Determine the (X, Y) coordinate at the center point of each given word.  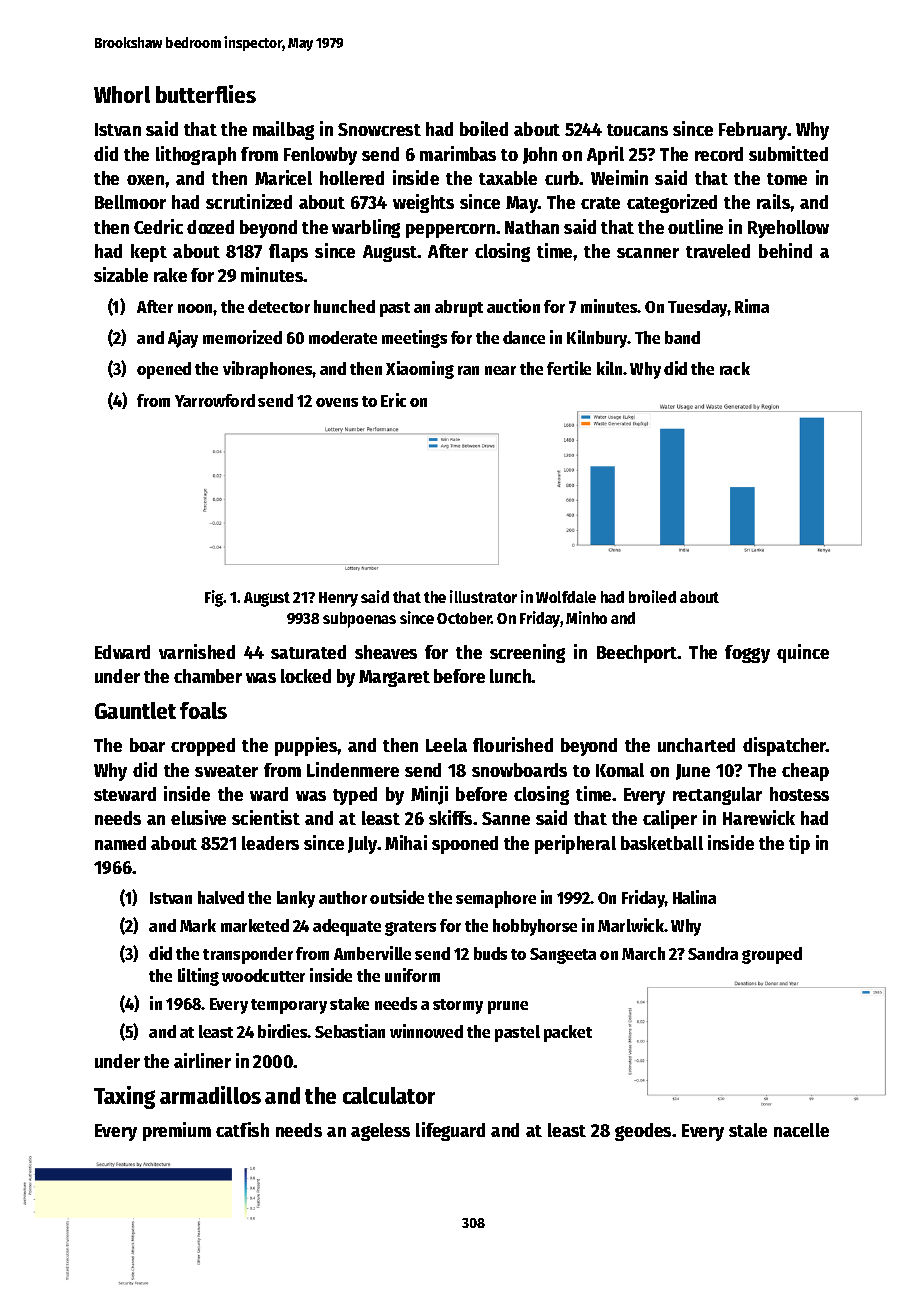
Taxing (124, 1097)
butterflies (206, 94)
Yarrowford (215, 400)
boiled (484, 128)
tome (787, 179)
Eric (393, 400)
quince (803, 653)
